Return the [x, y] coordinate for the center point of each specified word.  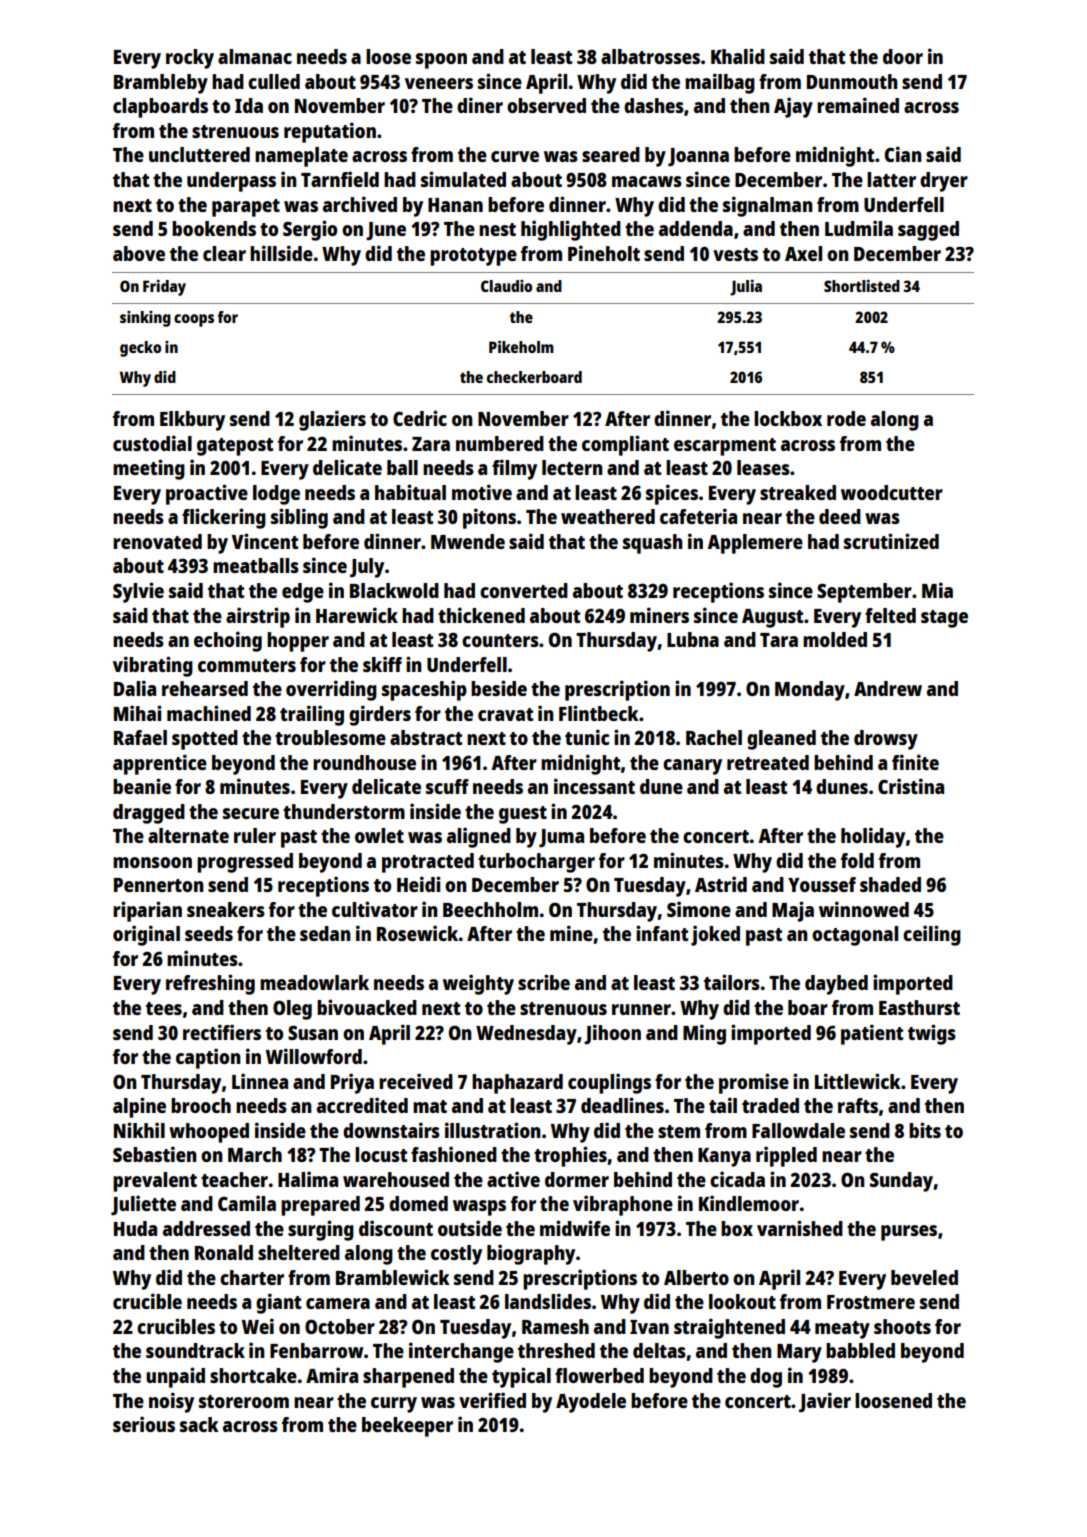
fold [857, 860]
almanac [255, 56]
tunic [587, 737]
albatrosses [650, 56]
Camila [247, 1203]
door [903, 56]
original [146, 935]
